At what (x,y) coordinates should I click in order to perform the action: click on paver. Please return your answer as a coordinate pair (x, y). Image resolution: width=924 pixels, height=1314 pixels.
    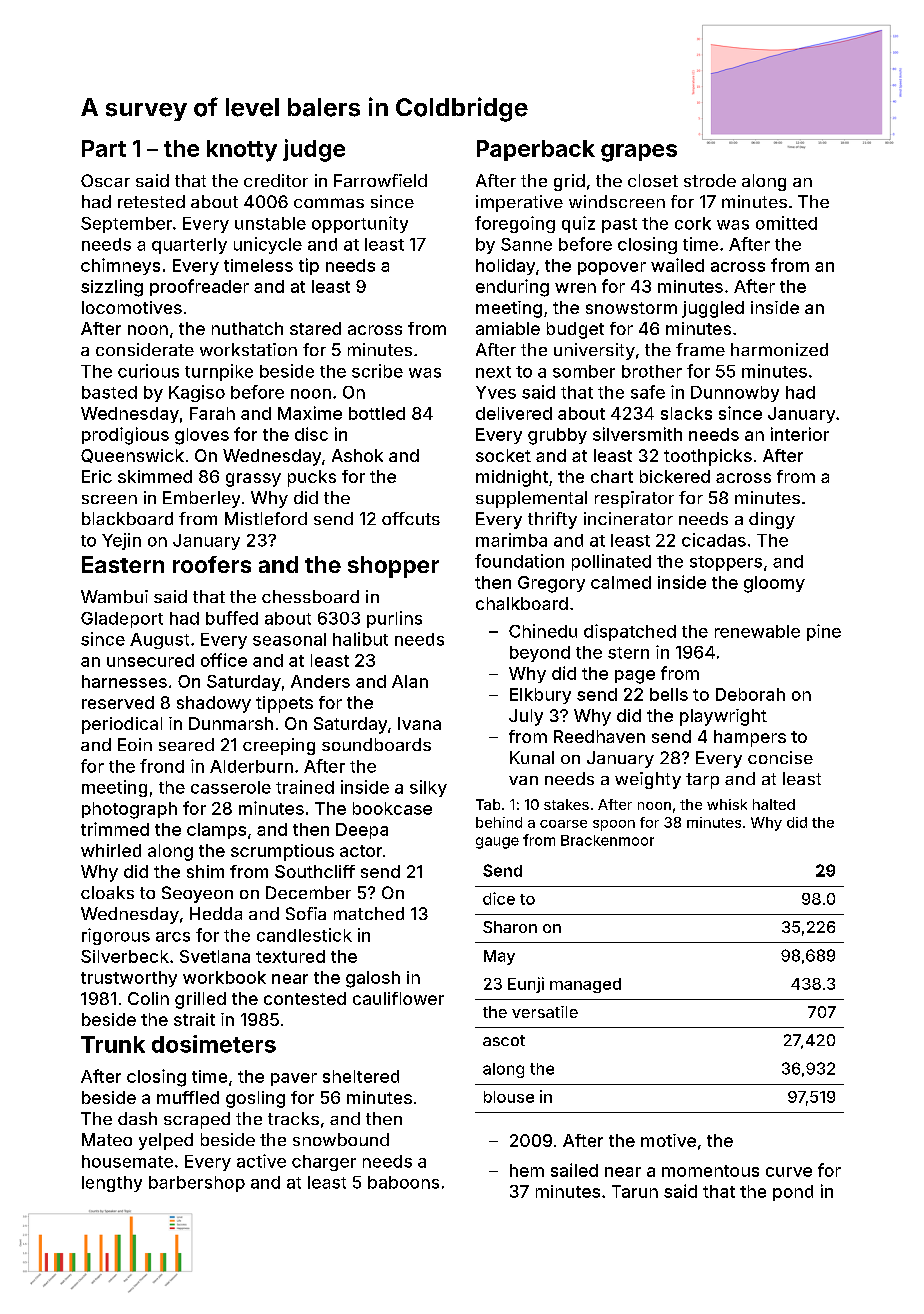
    Looking at the image, I should click on (294, 1079).
